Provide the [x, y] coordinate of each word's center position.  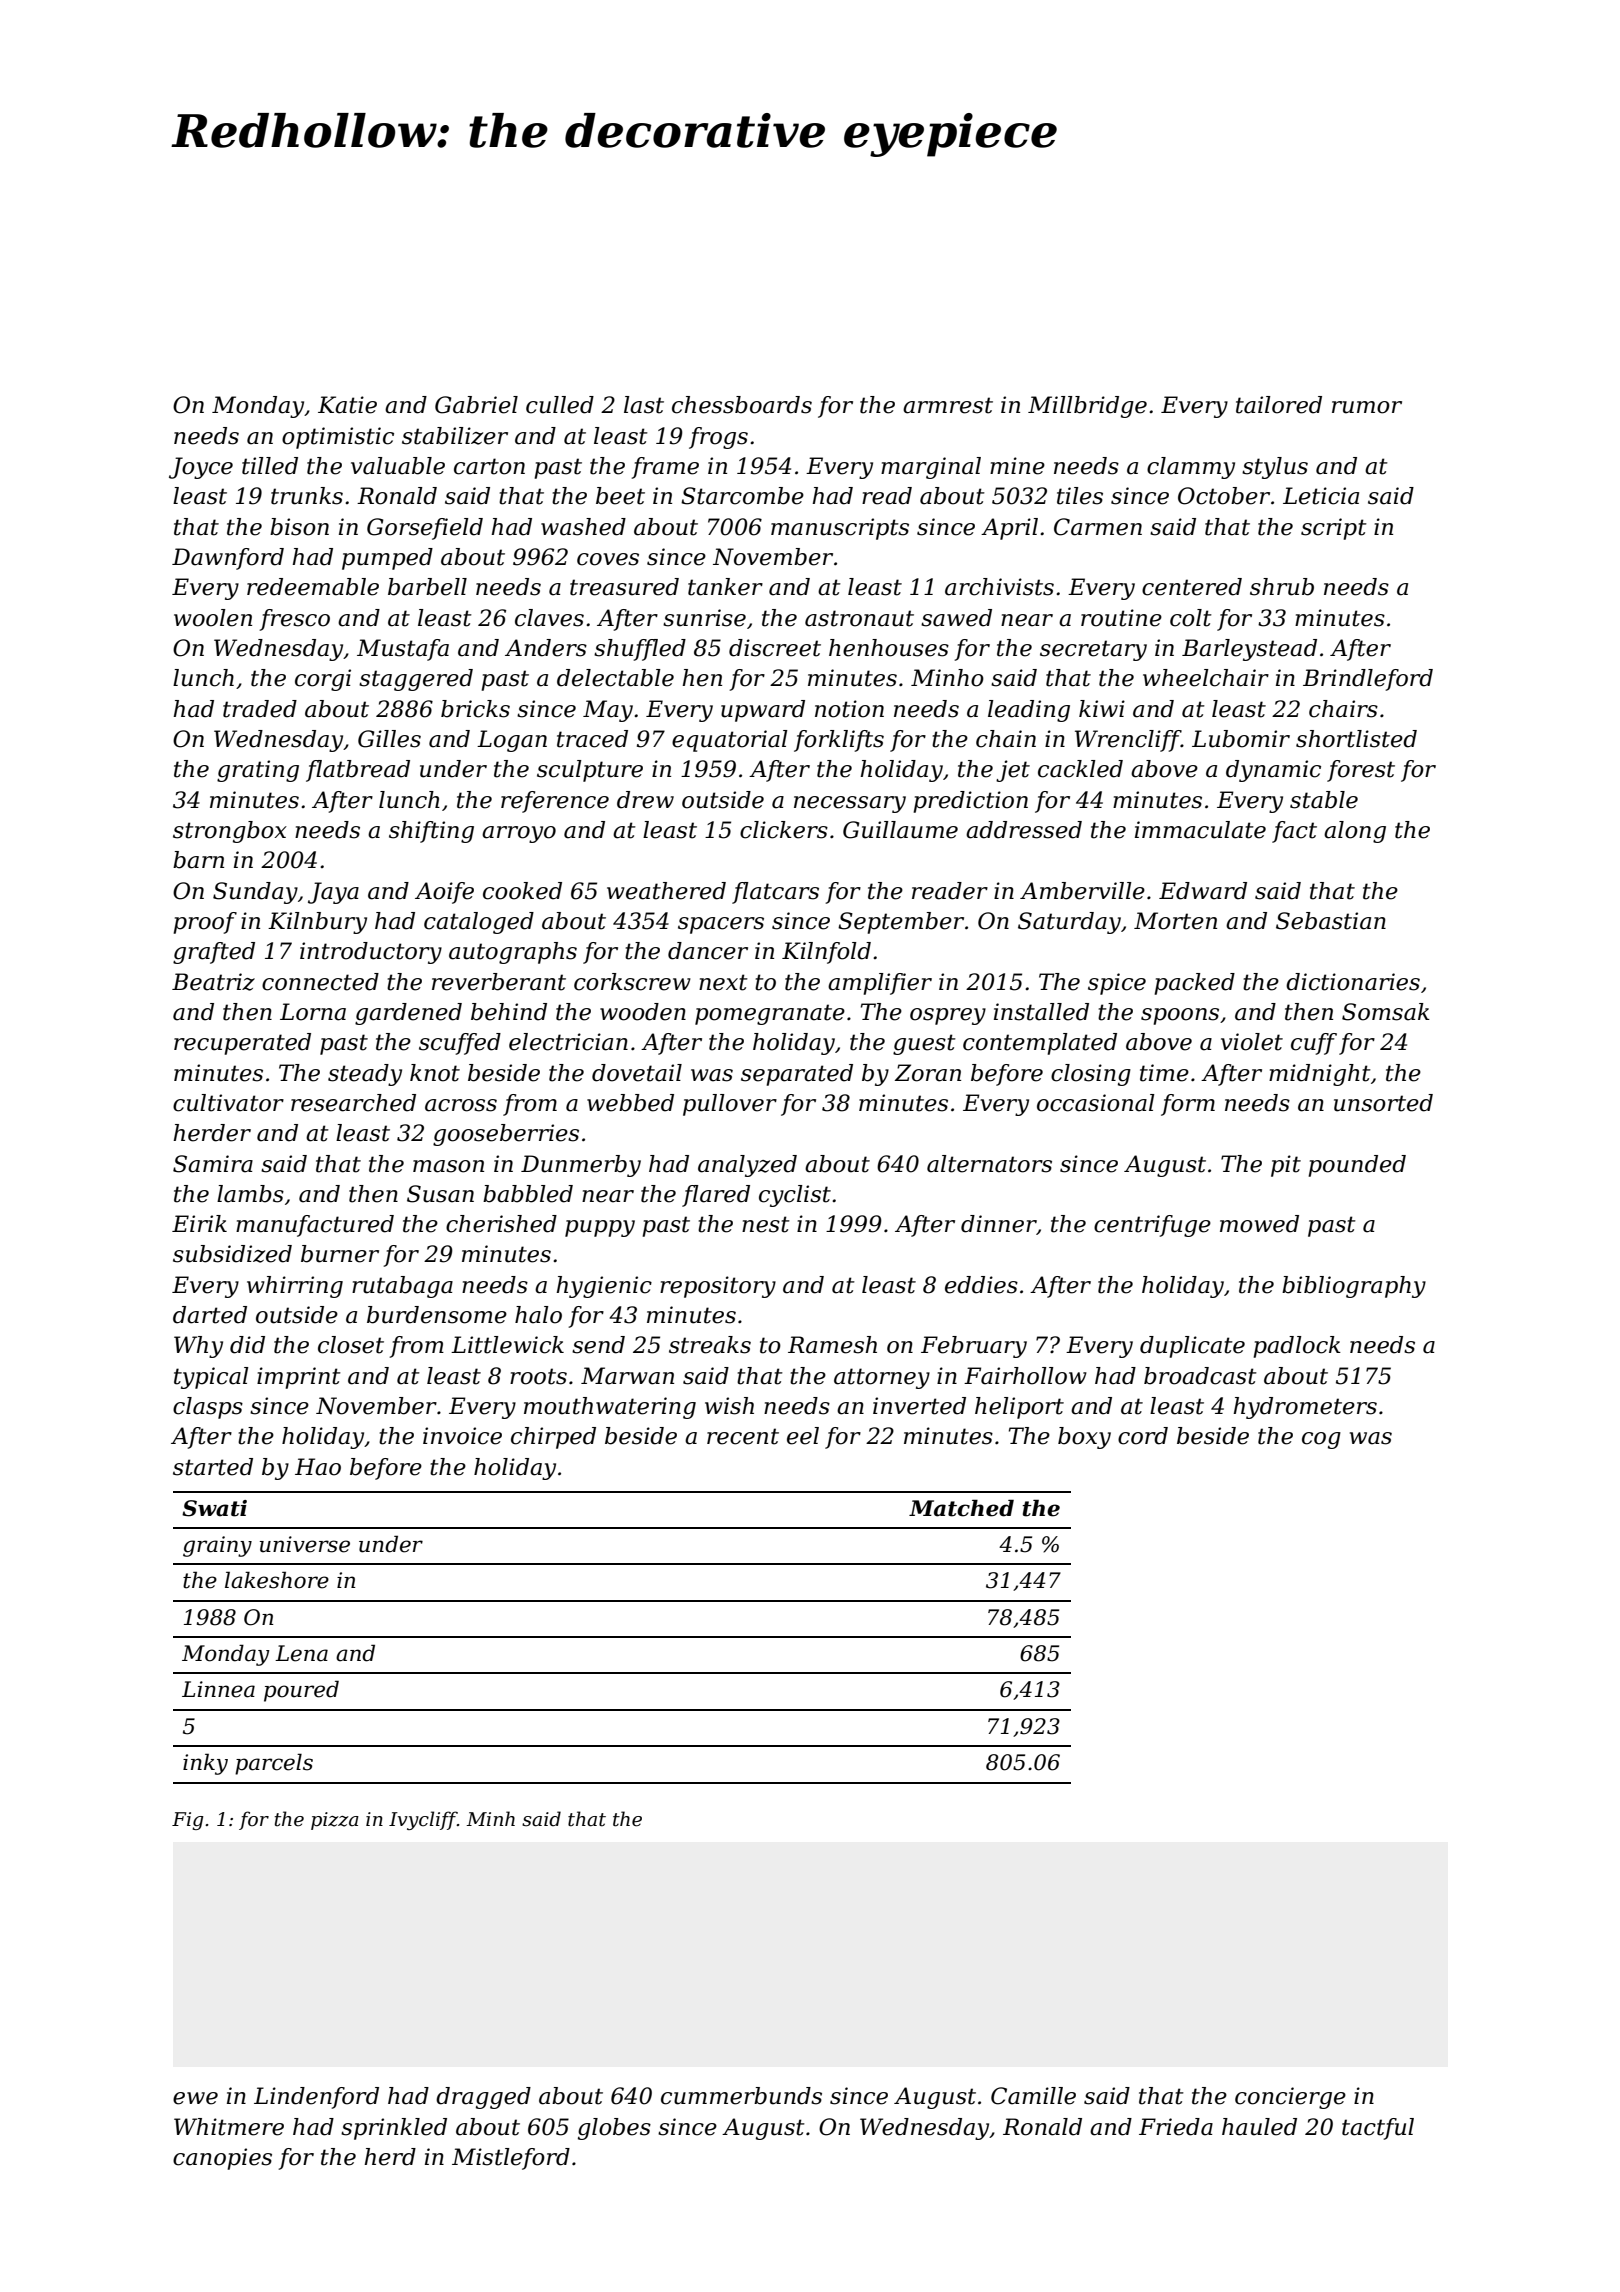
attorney [882, 1378]
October [1224, 496]
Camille [1033, 2096]
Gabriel [476, 405]
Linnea [218, 1689]
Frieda [1176, 2127]
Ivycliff [423, 1820]
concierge [1290, 2098]
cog [1321, 1440]
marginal [931, 468]
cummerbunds [741, 2096]
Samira [213, 1164]
